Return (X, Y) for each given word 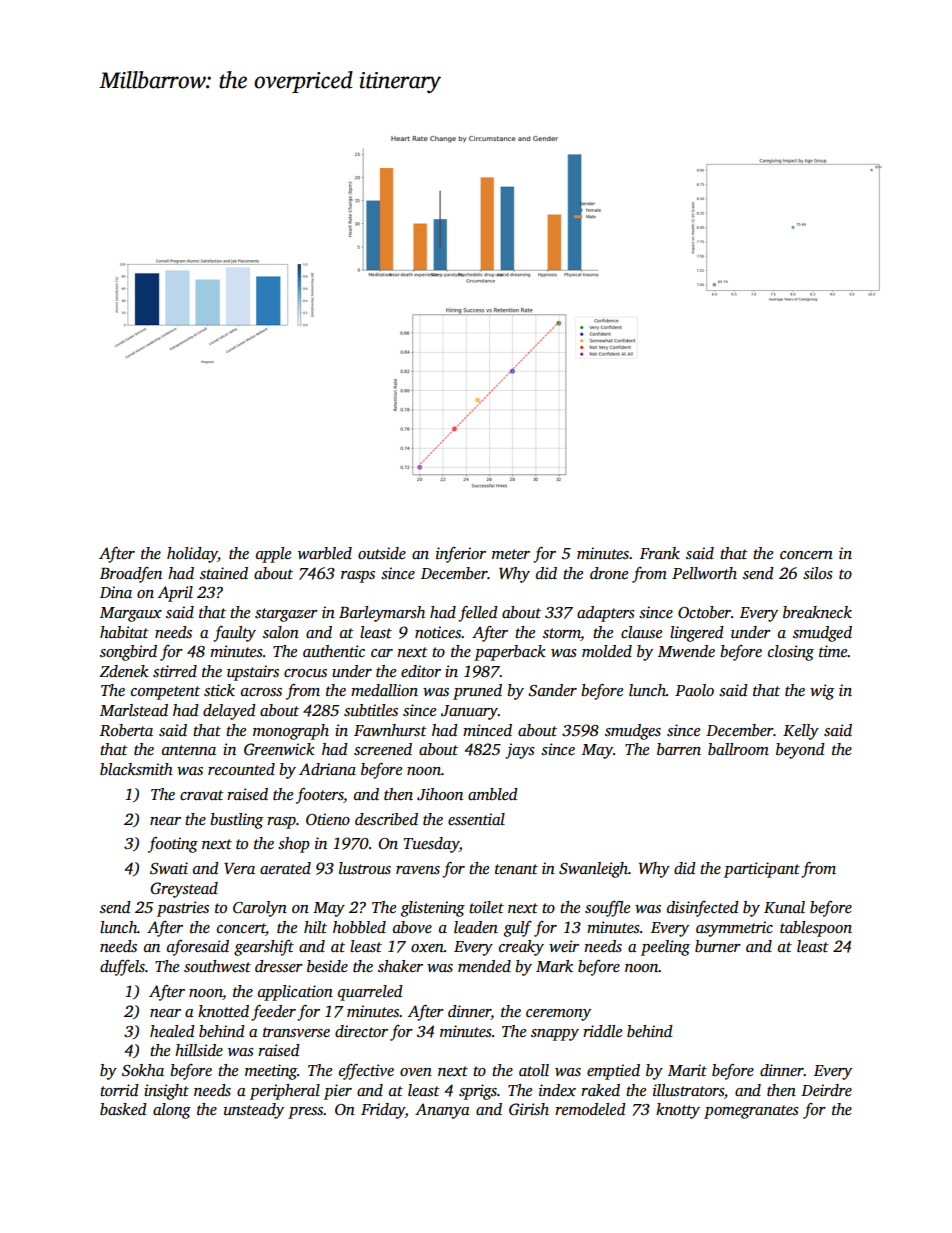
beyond (800, 751)
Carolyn (260, 909)
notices (438, 632)
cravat (202, 795)
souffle (607, 909)
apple (273, 555)
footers (319, 796)
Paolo (694, 690)
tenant (516, 869)
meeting (271, 1072)
